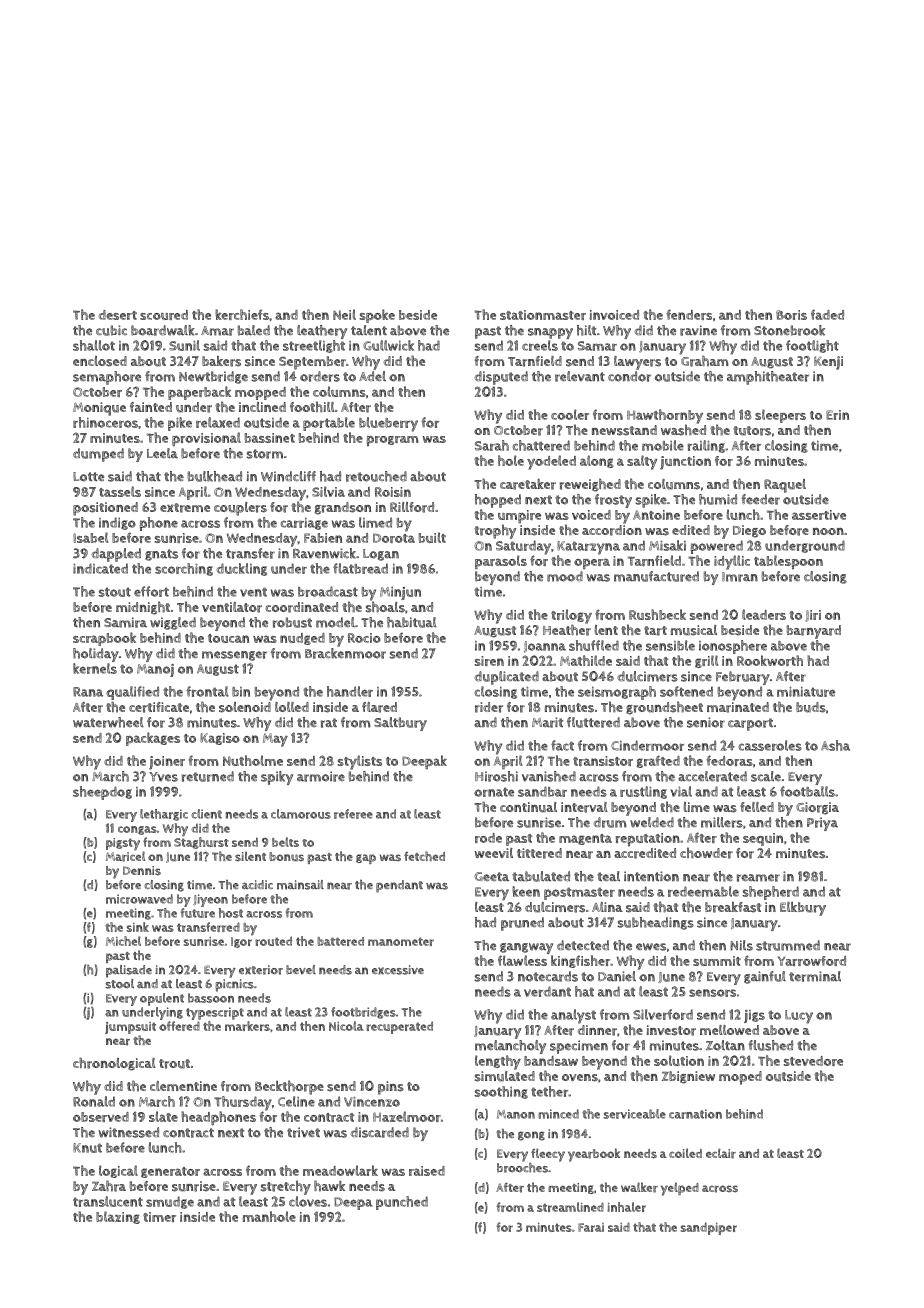 This screenshot has width=924, height=1308. What do you see at coordinates (837, 415) in the screenshot?
I see `Erin` at bounding box center [837, 415].
